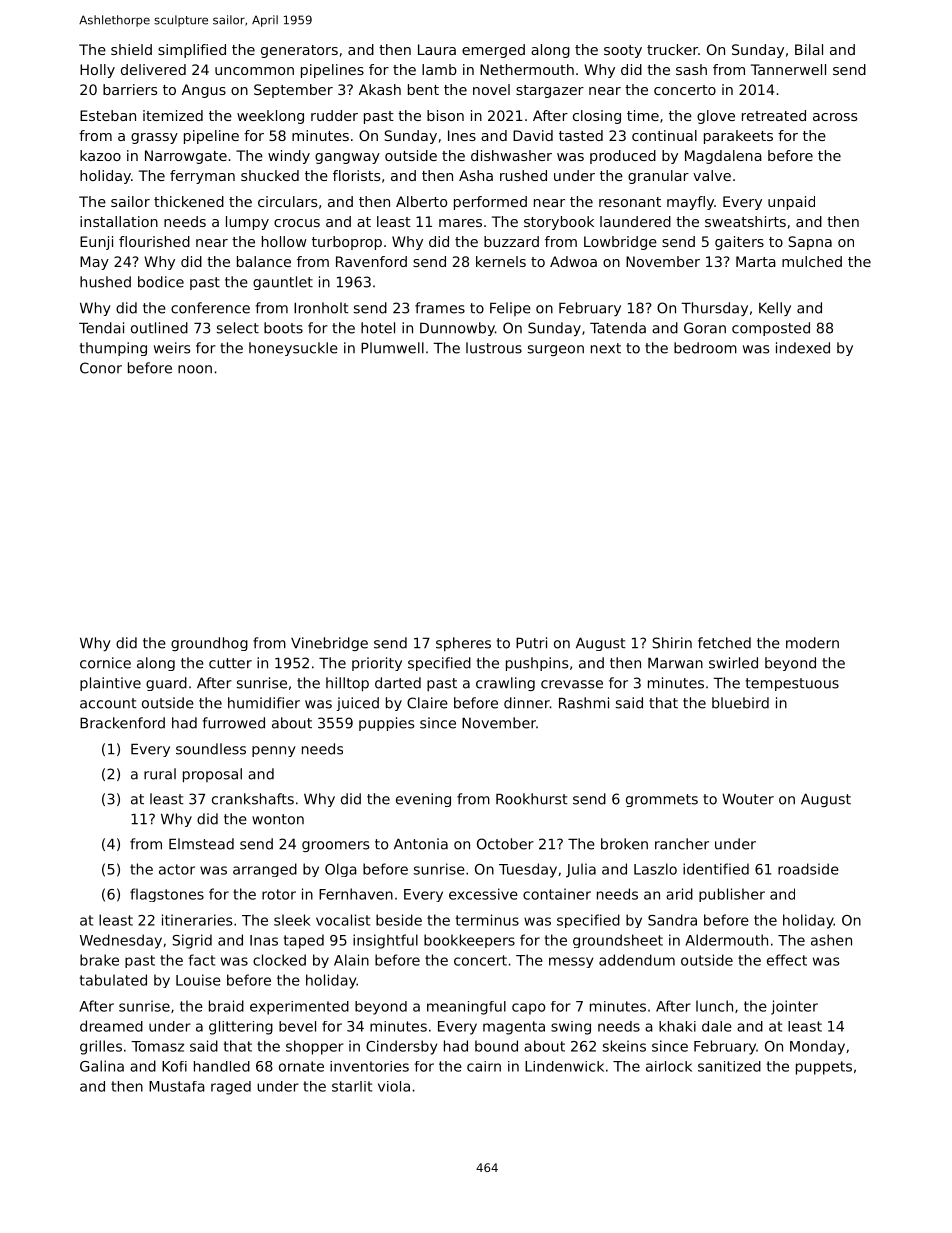 Image resolution: width=952 pixels, height=1233 pixels. Describe the element at coordinates (131, 49) in the screenshot. I see `shield` at that location.
